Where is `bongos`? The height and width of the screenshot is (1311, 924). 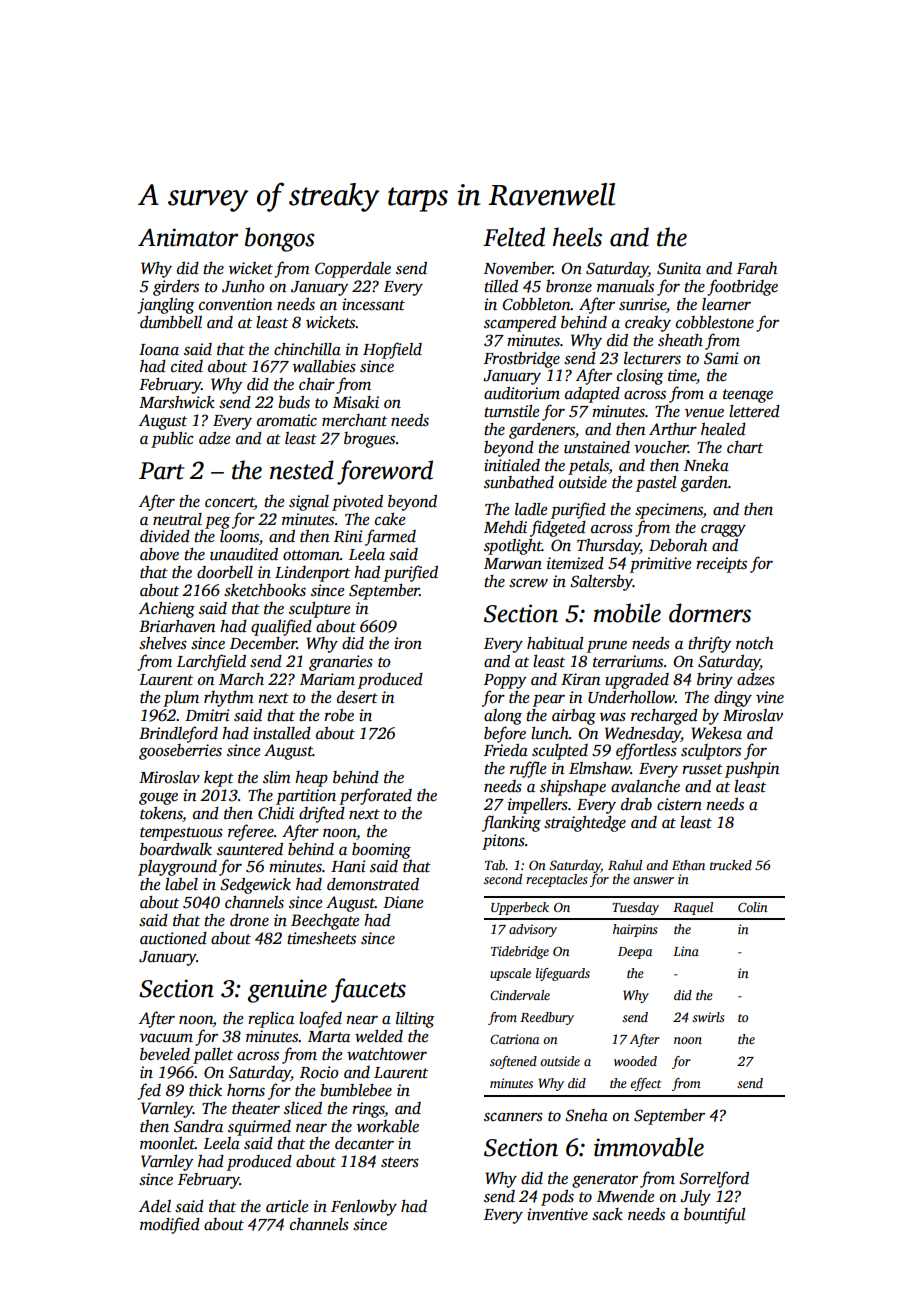 bongos is located at coordinates (280, 239).
